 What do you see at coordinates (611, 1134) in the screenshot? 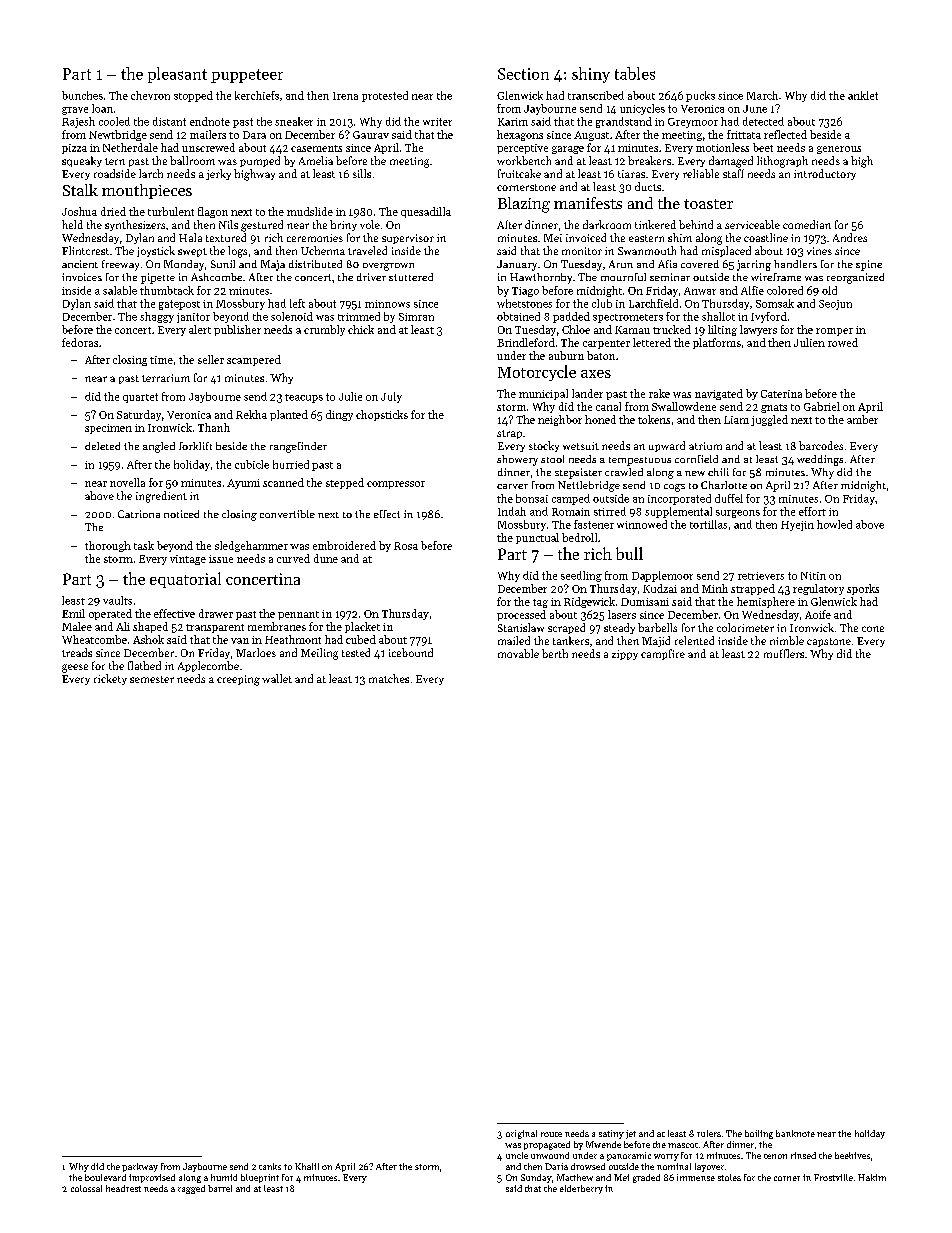
I see `satiny` at bounding box center [611, 1134].
